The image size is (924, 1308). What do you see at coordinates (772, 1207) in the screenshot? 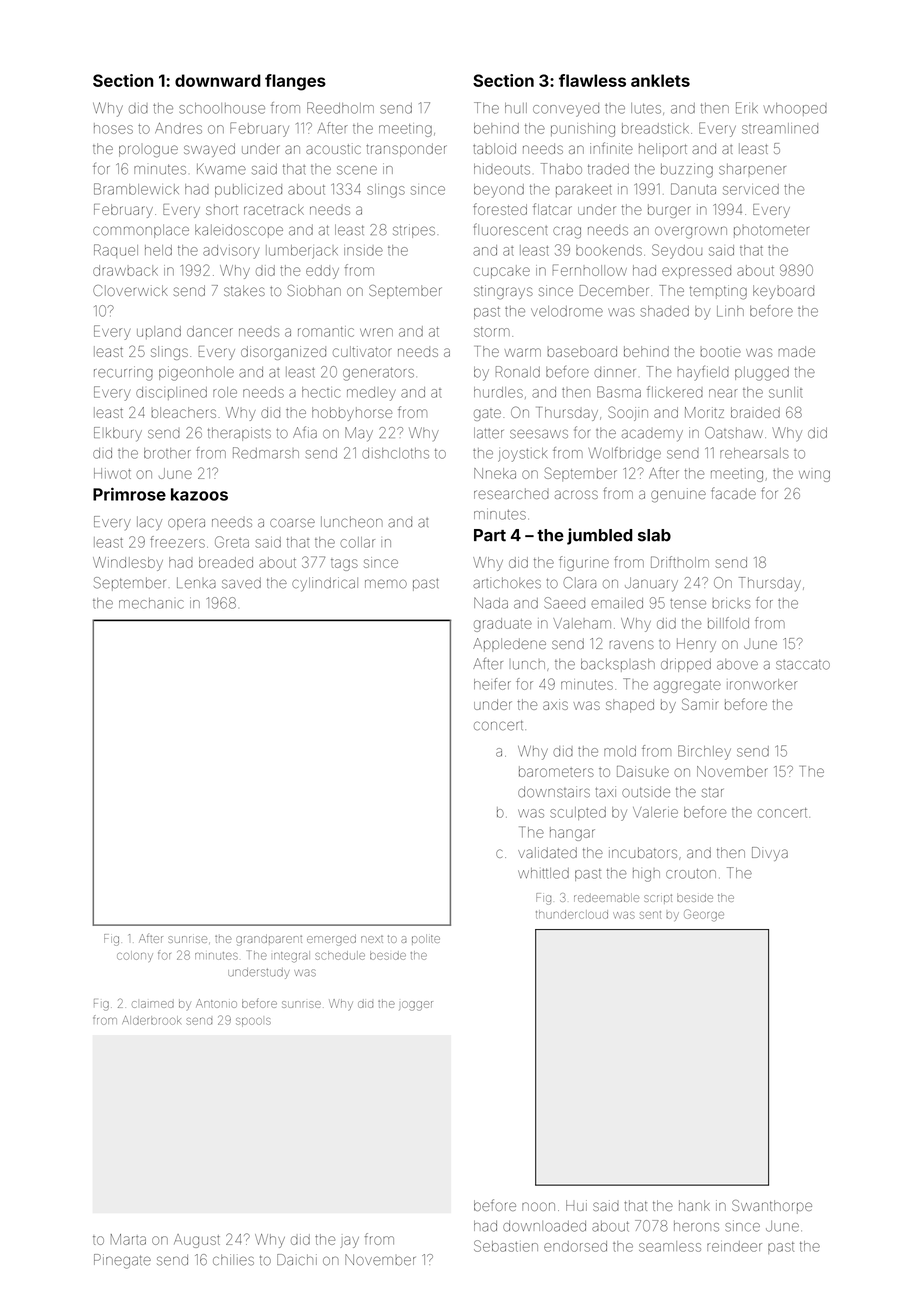
I see `Swanthorpe` at bounding box center [772, 1207].
